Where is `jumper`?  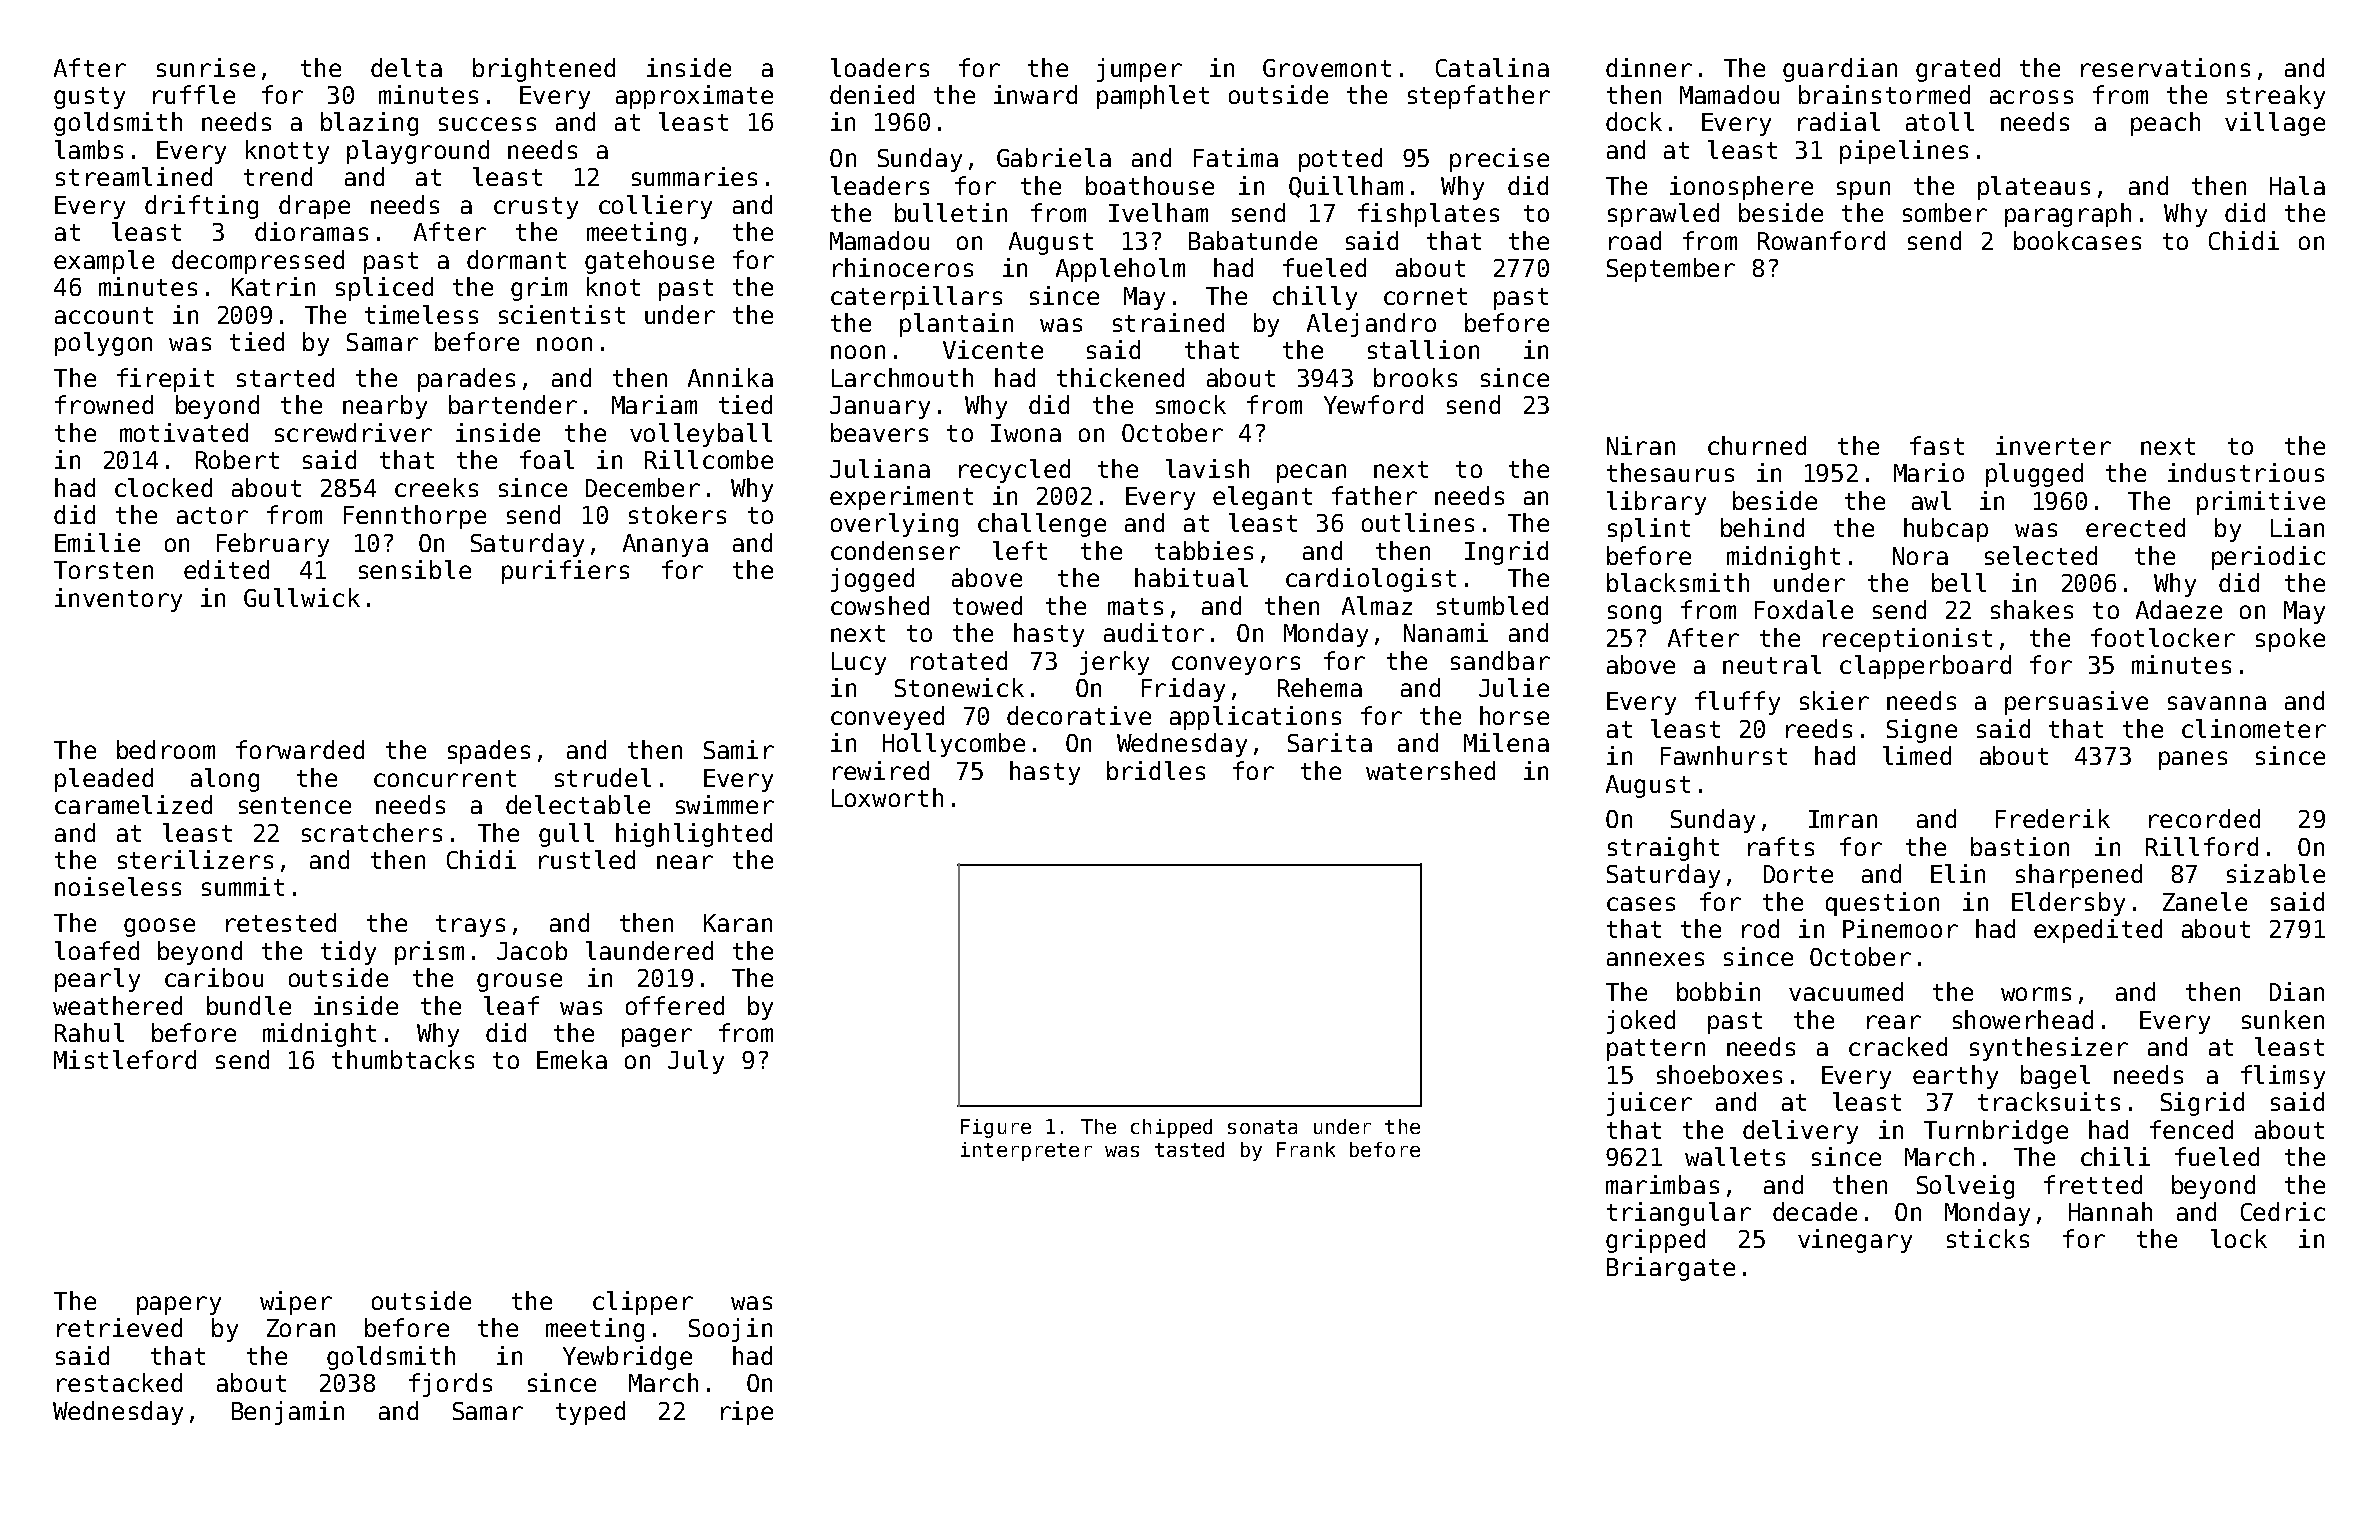 jumper is located at coordinates (1139, 70).
